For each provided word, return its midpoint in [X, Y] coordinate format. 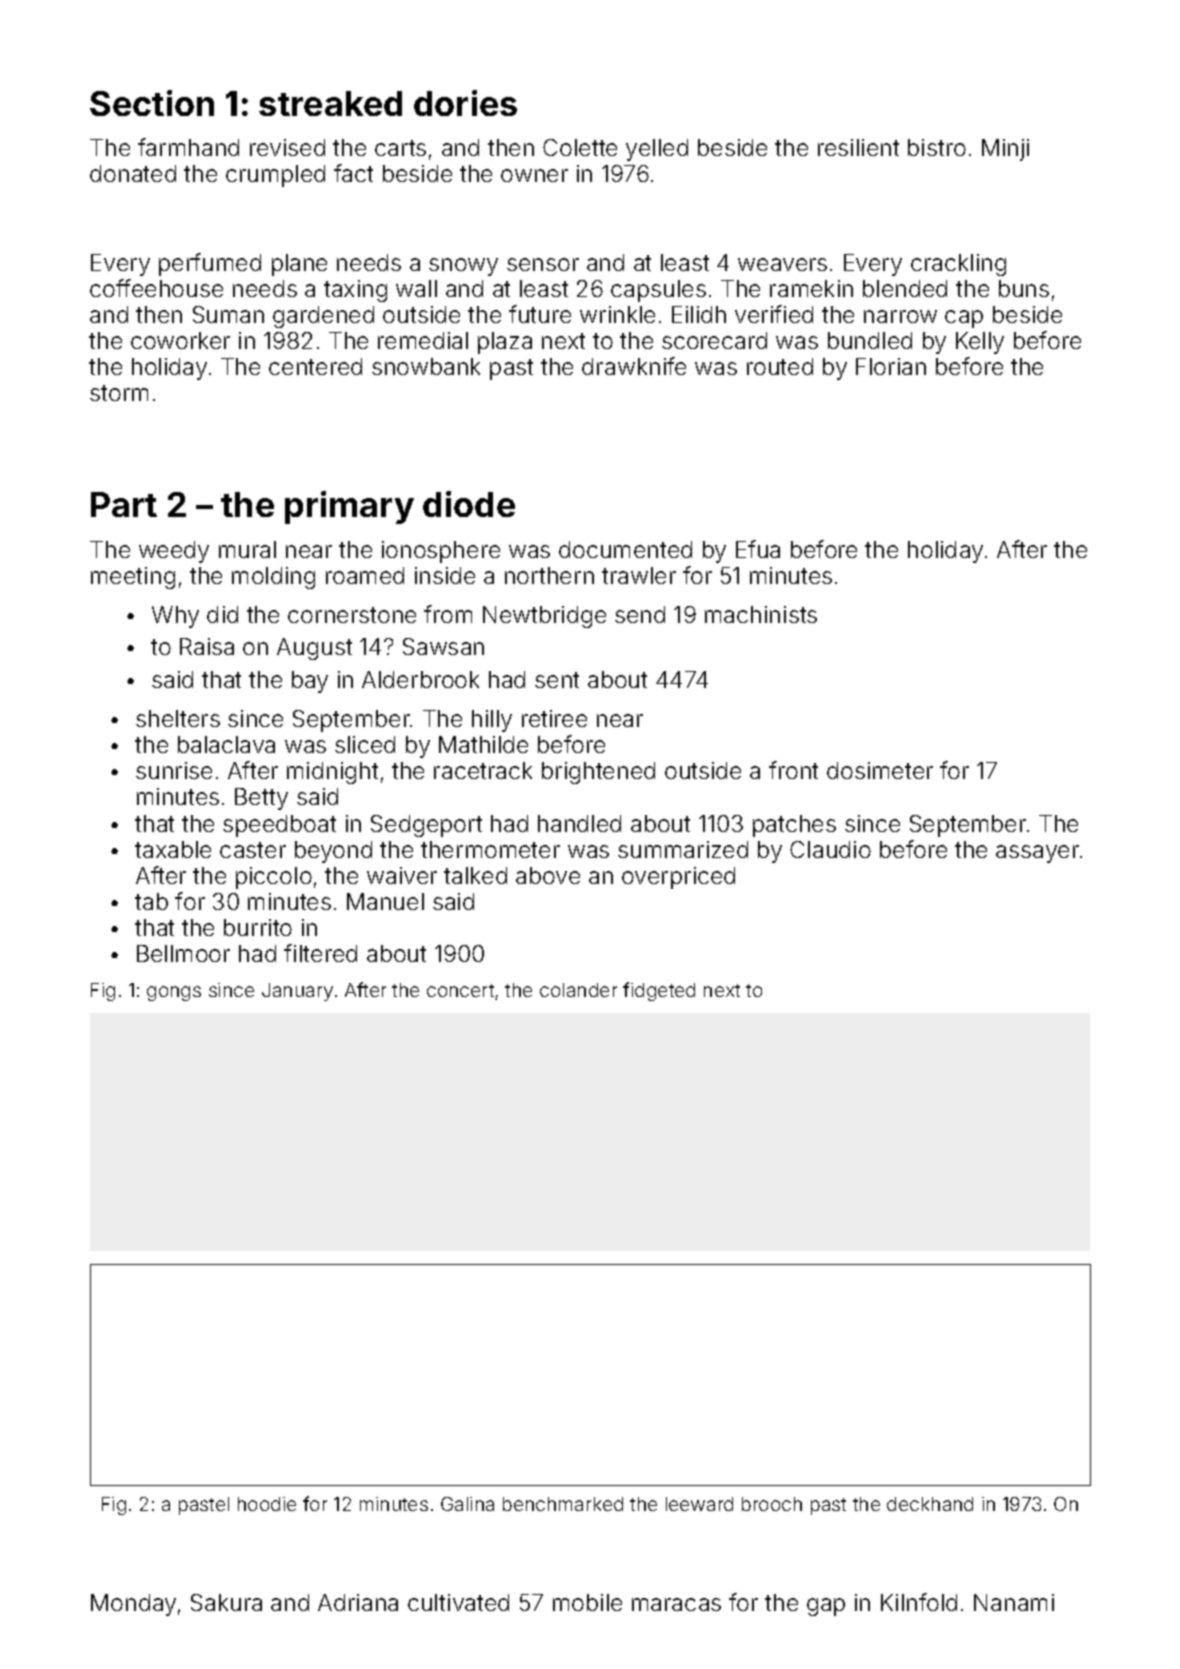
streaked [330, 103]
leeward [699, 1504]
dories [465, 103]
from [448, 614]
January [297, 992]
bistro [937, 147]
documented [625, 549]
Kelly [980, 343]
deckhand [930, 1504]
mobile [587, 1602]
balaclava [226, 744]
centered [315, 366]
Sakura [226, 1602]
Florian [891, 366]
